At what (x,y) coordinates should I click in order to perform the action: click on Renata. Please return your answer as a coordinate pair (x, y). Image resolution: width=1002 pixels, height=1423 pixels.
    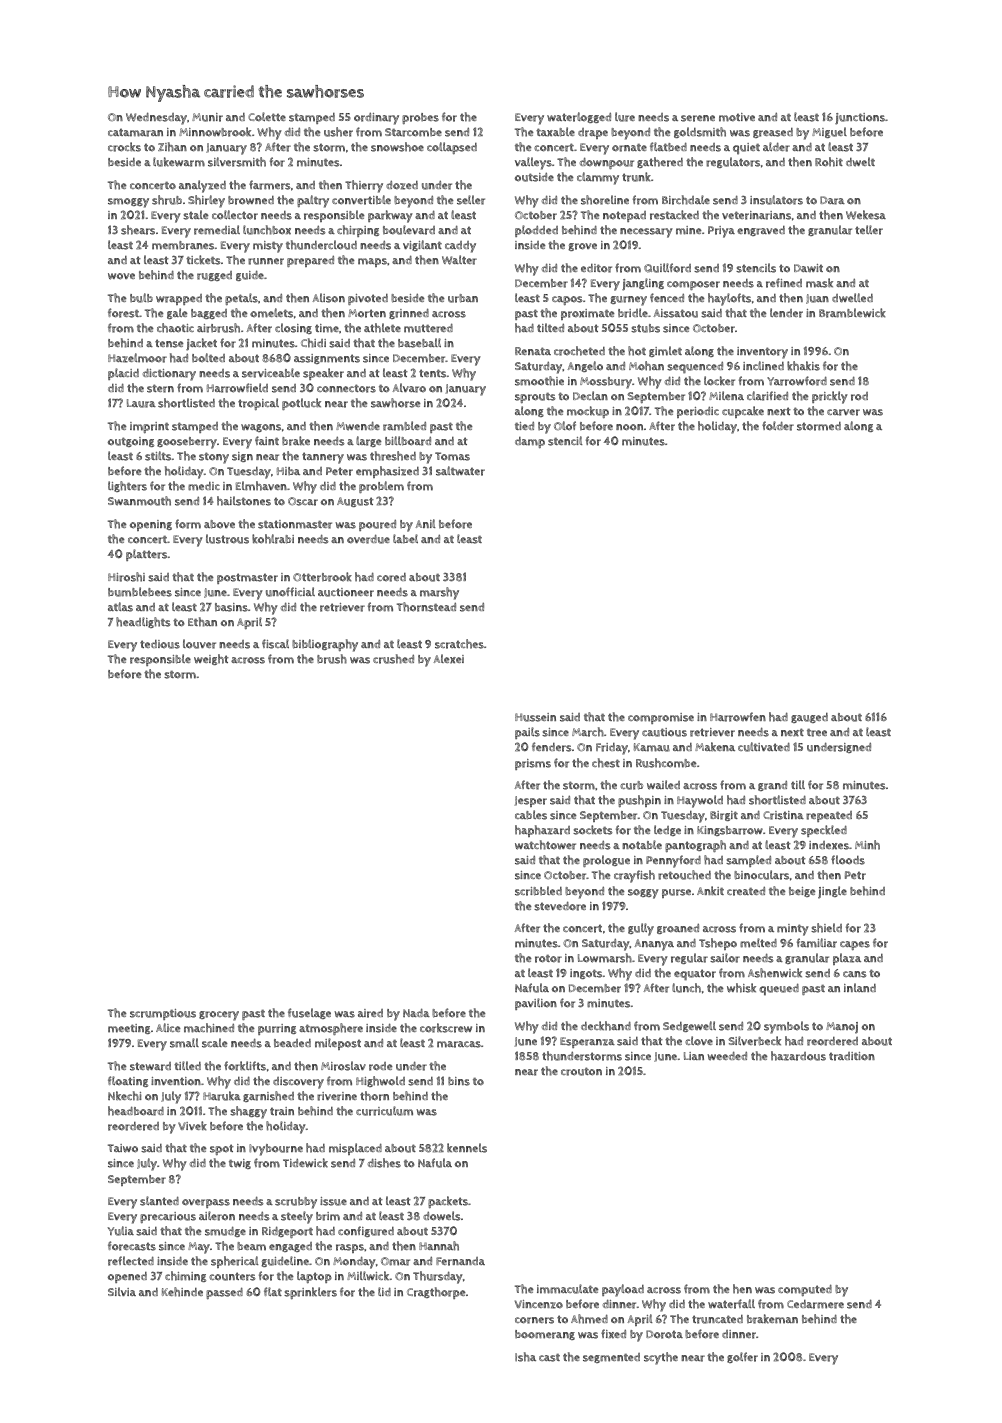
    Looking at the image, I should click on (533, 351).
